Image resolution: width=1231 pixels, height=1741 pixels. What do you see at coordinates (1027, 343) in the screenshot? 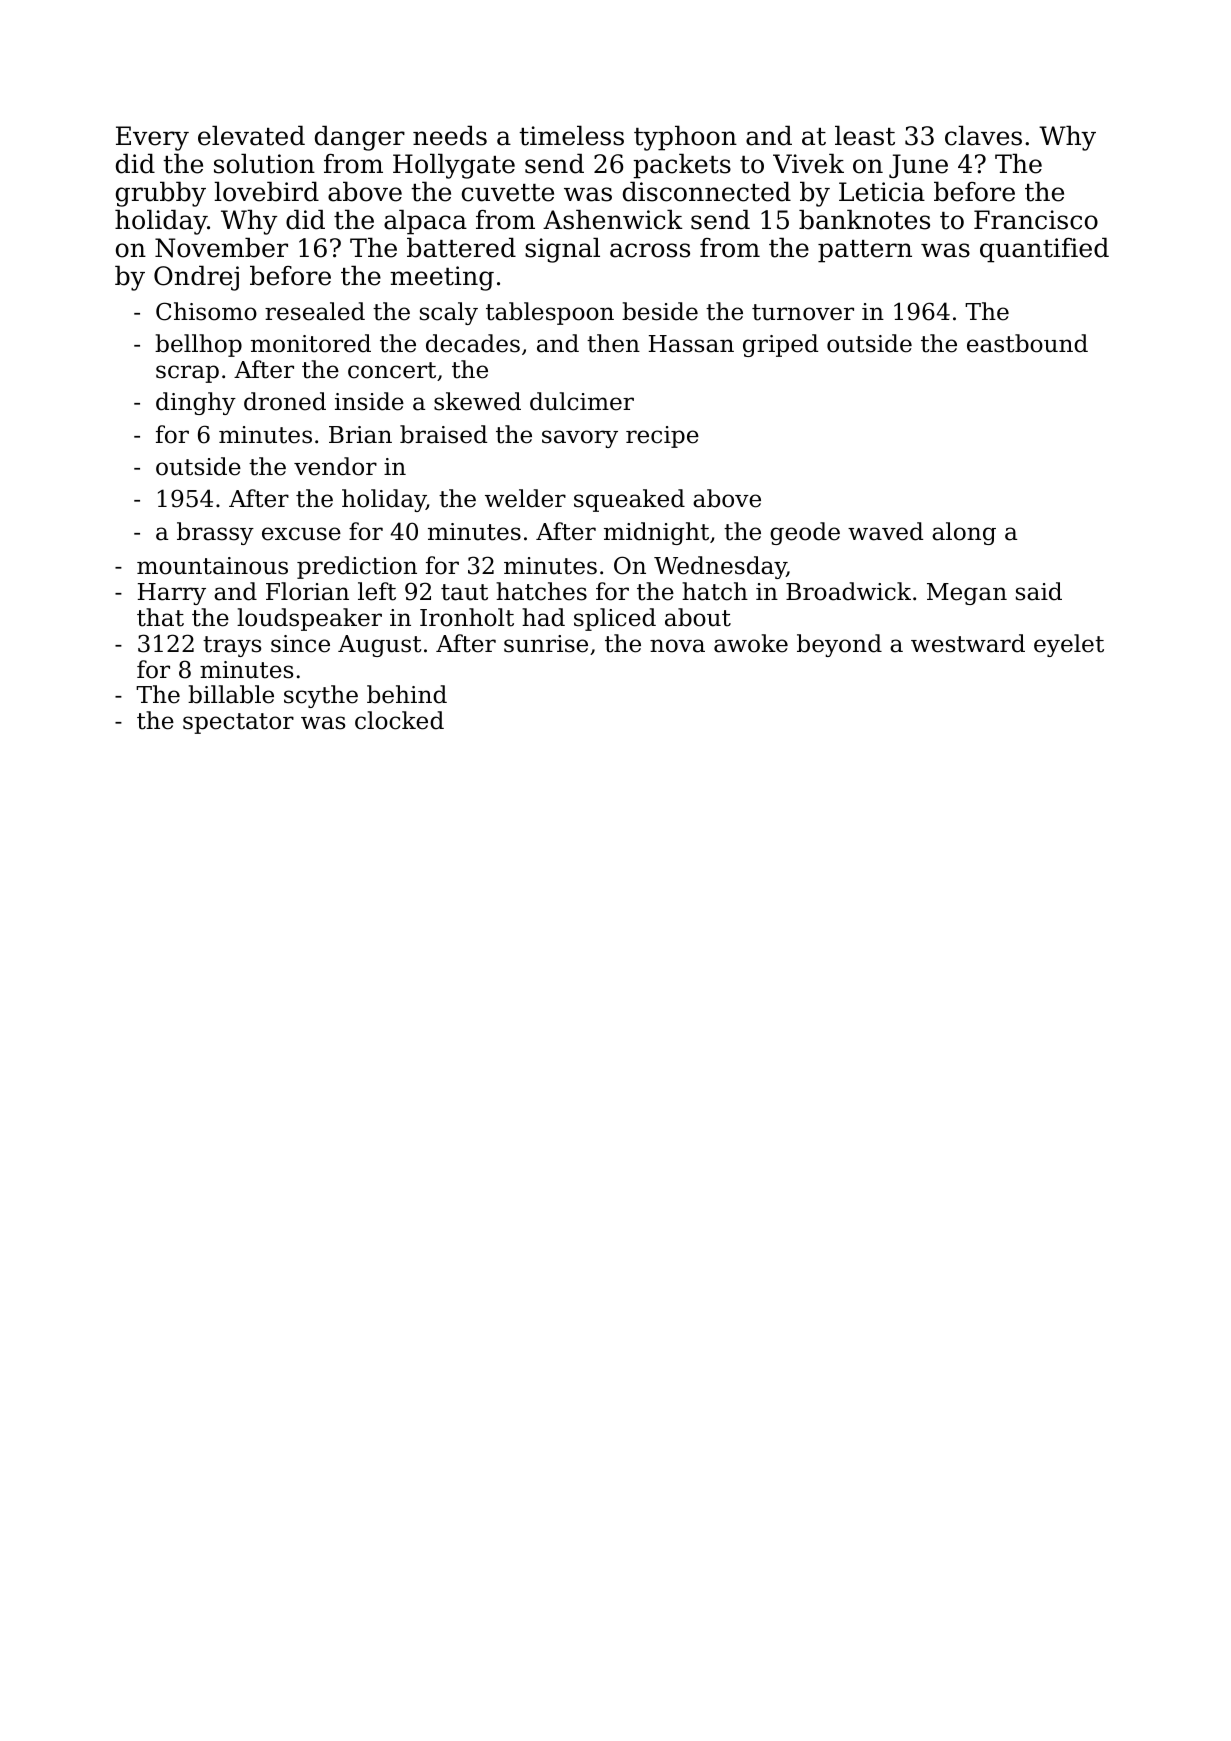
I see `eastbound` at bounding box center [1027, 343].
